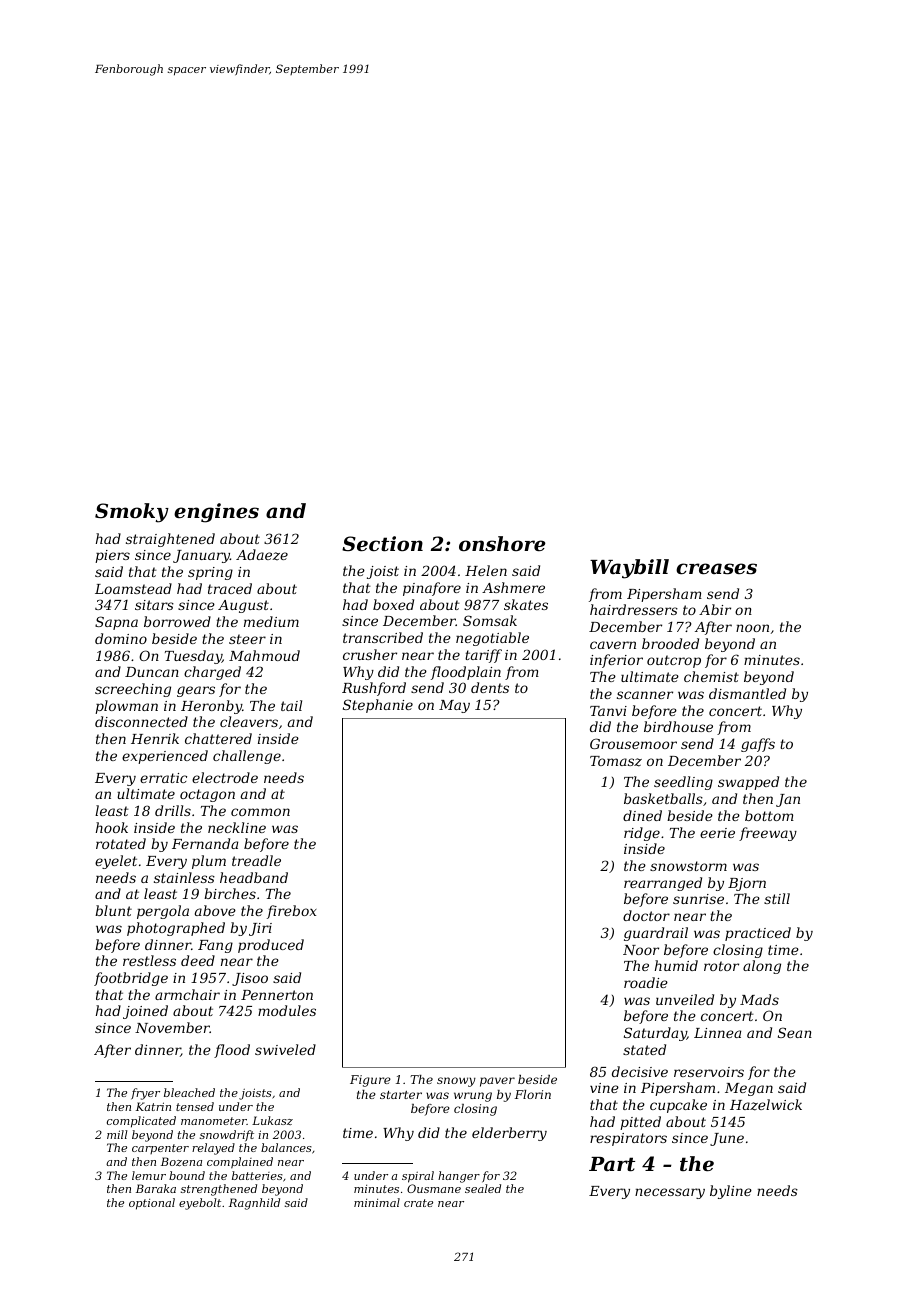 This screenshot has height=1316, width=908. What do you see at coordinates (716, 569) in the screenshot?
I see `creases` at bounding box center [716, 569].
